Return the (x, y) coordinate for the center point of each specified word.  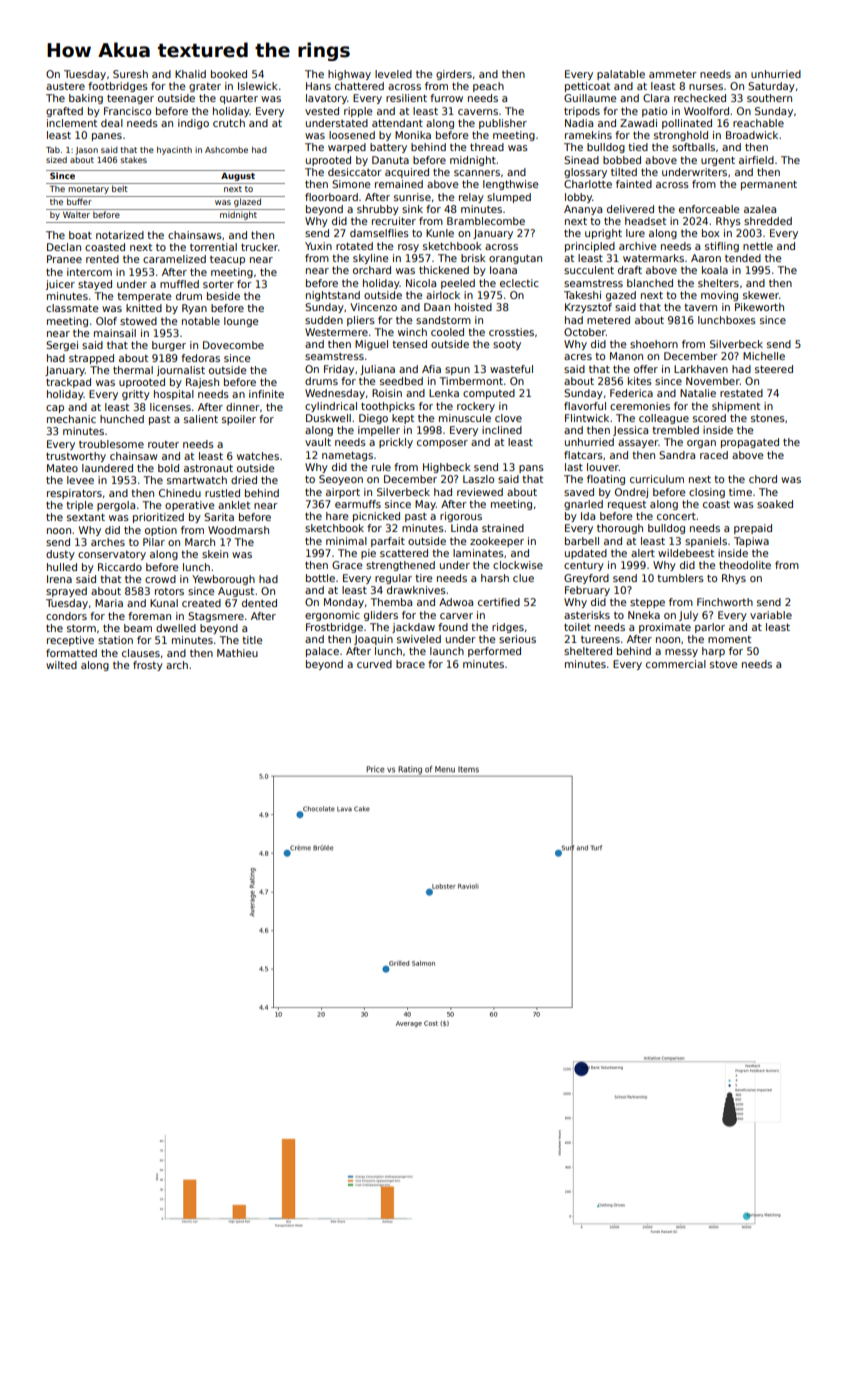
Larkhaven (701, 369)
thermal (133, 370)
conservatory (112, 555)
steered (774, 369)
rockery (476, 407)
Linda (464, 528)
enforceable (709, 209)
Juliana (377, 370)
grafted (64, 112)
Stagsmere (216, 617)
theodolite (745, 565)
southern (769, 98)
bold (168, 468)
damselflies (379, 233)
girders (454, 75)
